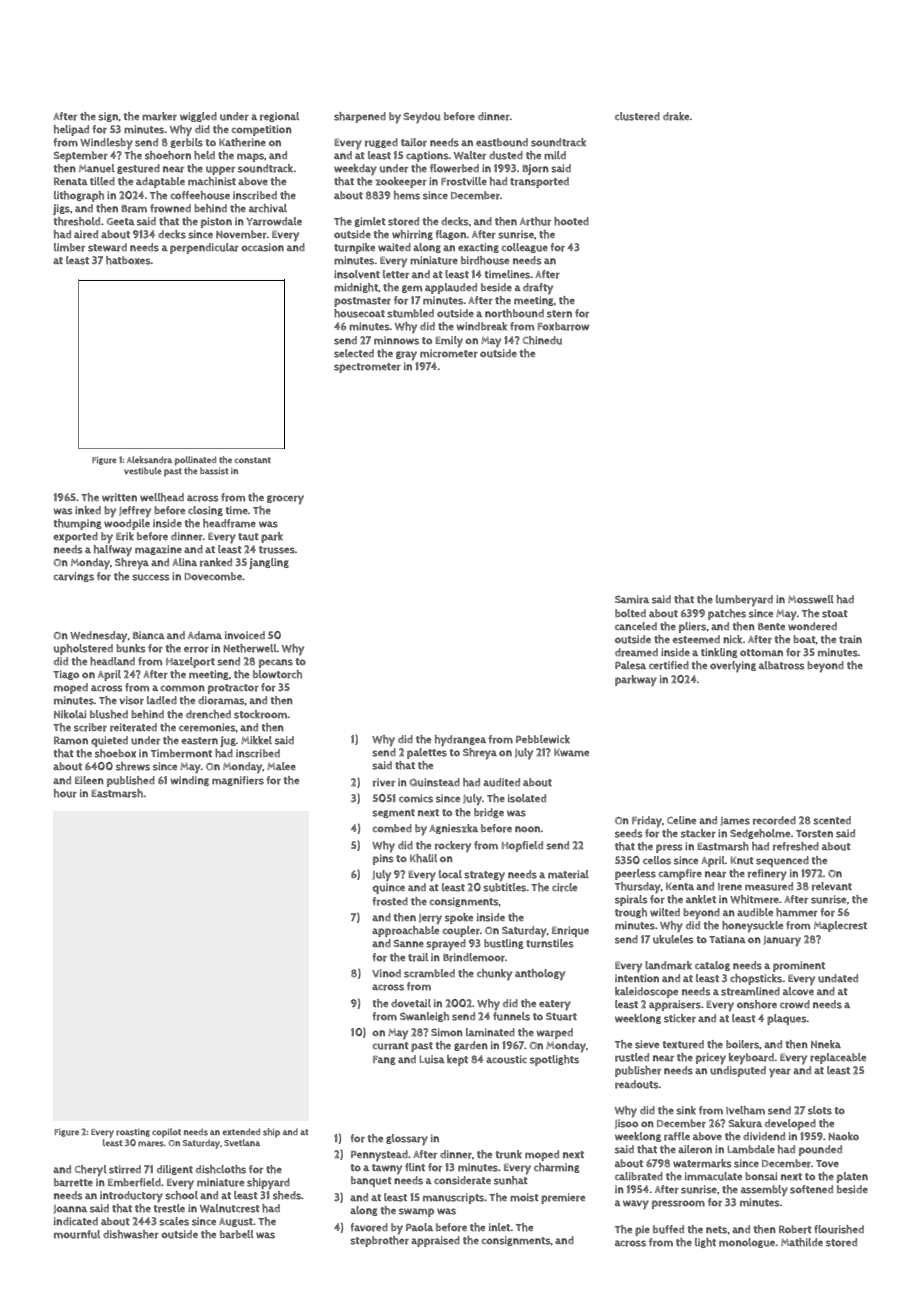  Describe the element at coordinates (676, 116) in the screenshot. I see `drake` at that location.
